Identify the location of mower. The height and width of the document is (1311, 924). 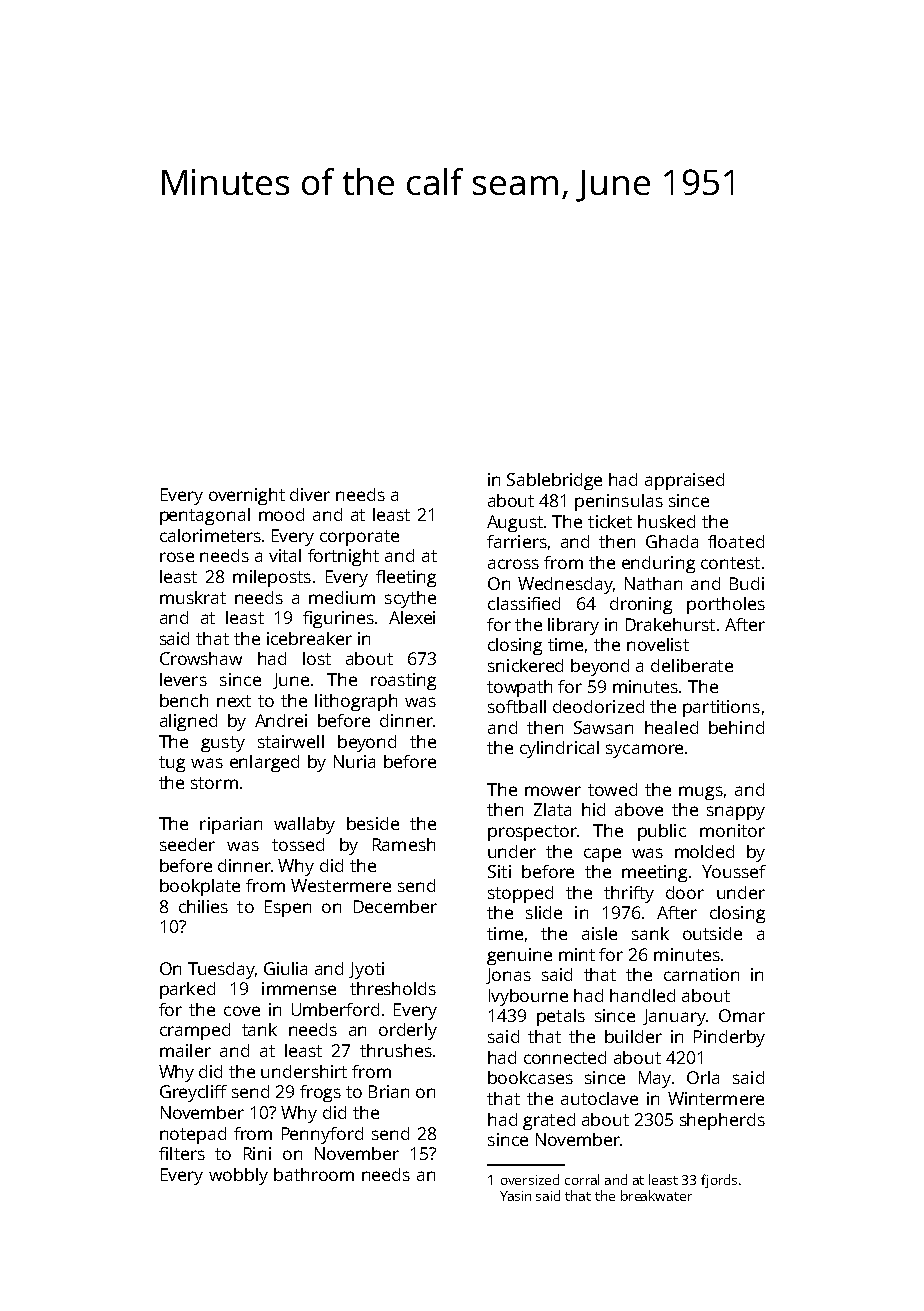
(553, 791).
